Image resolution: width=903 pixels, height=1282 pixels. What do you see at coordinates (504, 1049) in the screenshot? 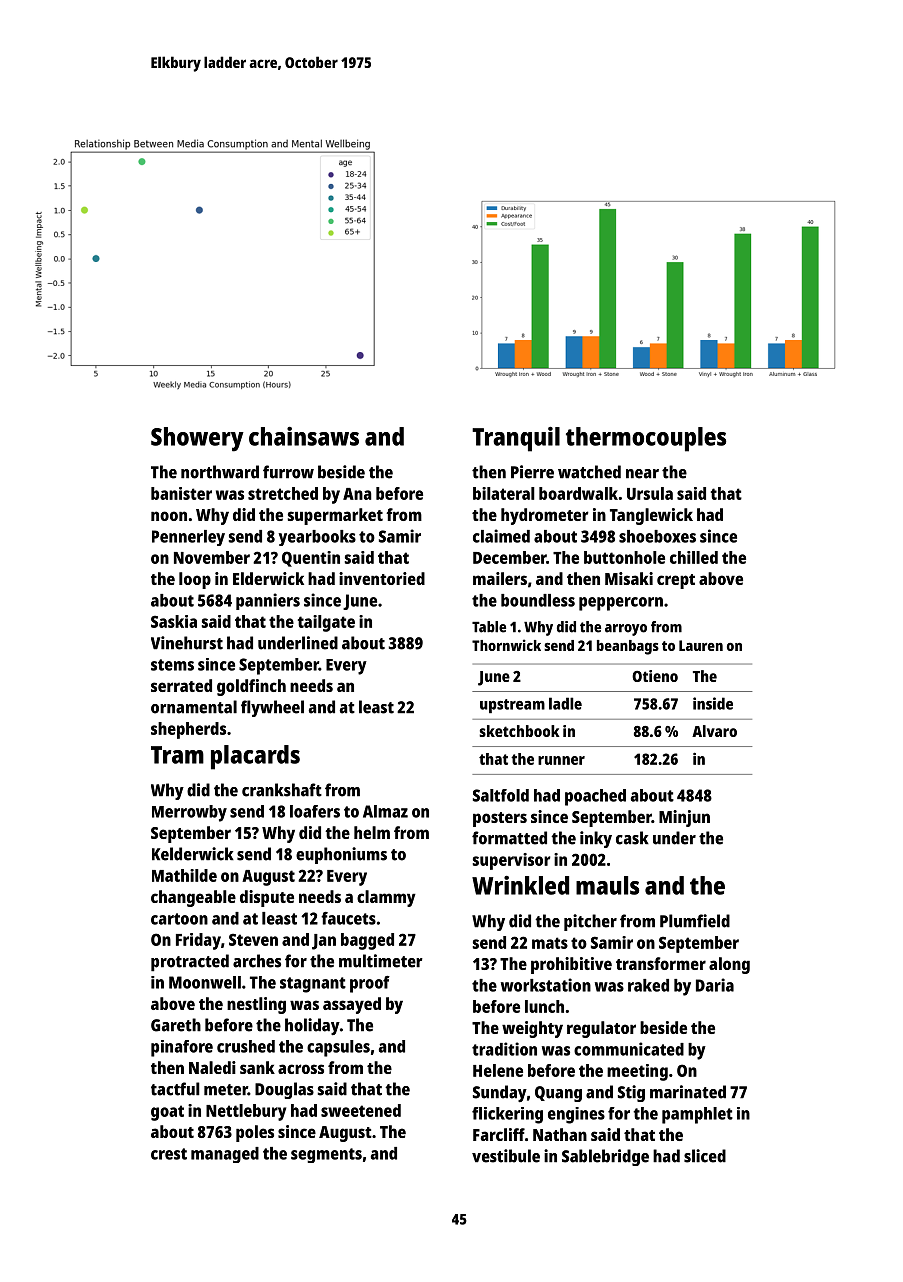
I see `tradition` at bounding box center [504, 1049].
